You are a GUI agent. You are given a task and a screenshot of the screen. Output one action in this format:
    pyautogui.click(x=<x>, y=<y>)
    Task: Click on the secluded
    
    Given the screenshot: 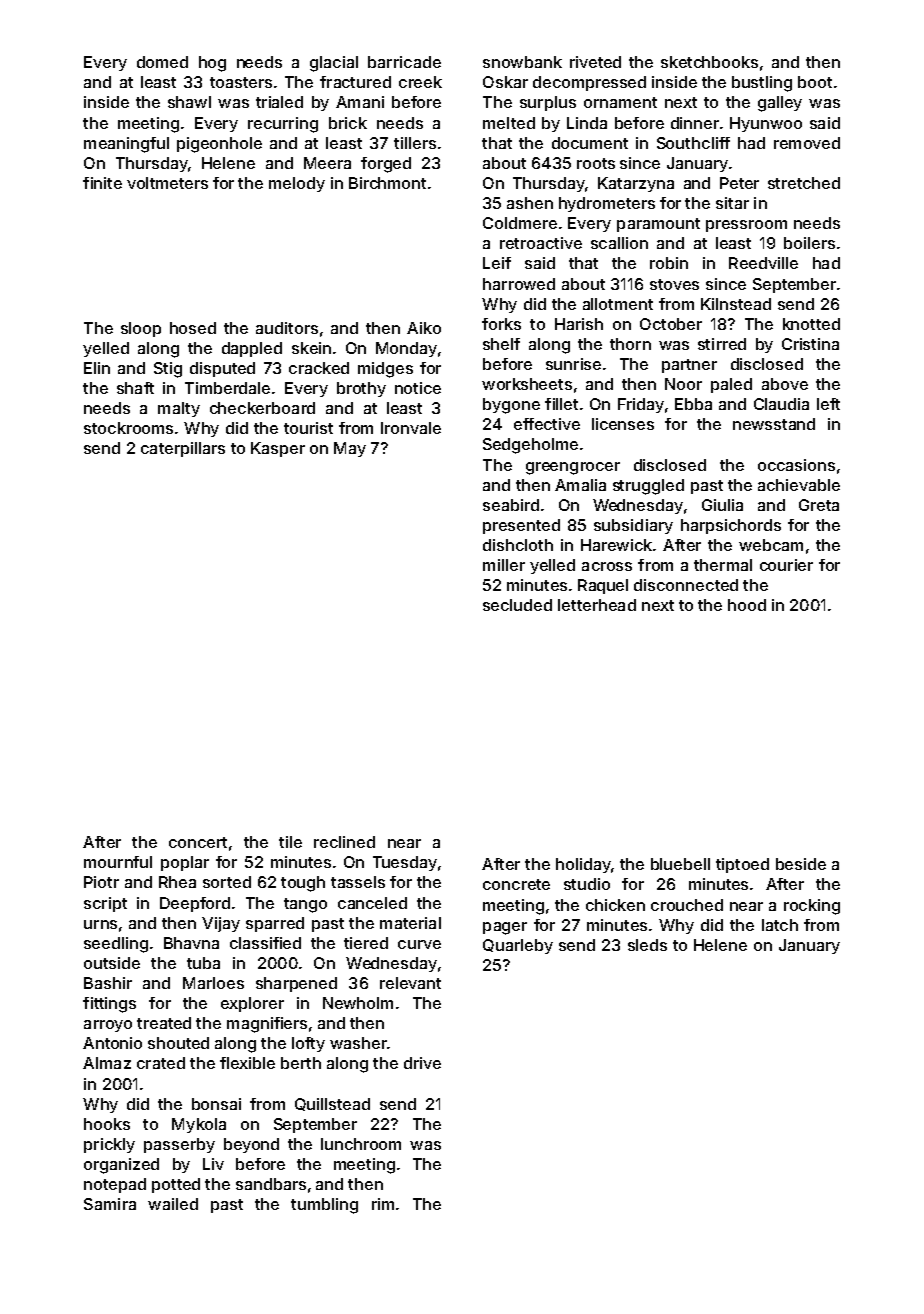 What is the action you would take?
    pyautogui.click(x=517, y=605)
